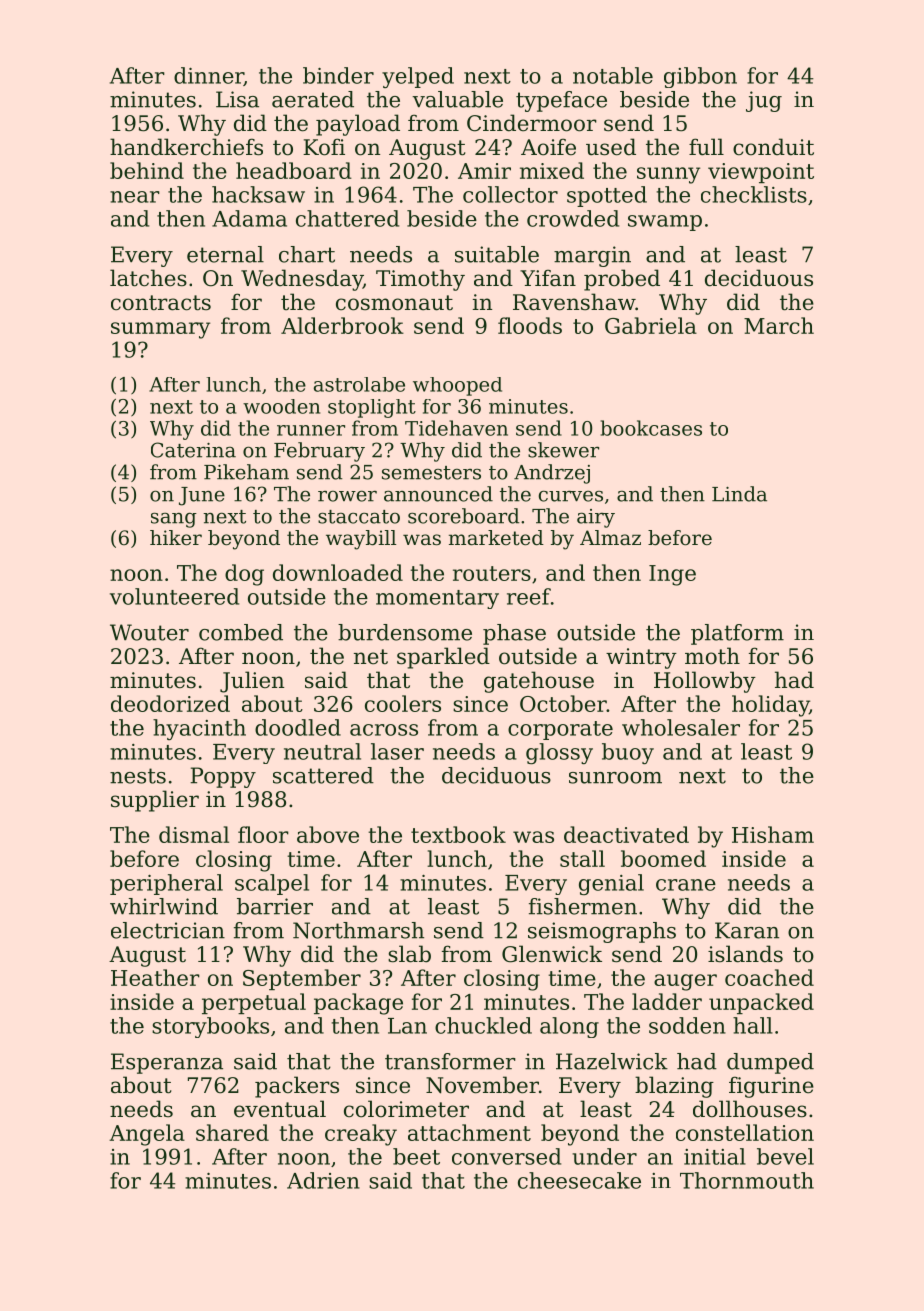 The image size is (924, 1311). Describe the element at coordinates (406, 1109) in the page. I see `colorimeter` at that location.
